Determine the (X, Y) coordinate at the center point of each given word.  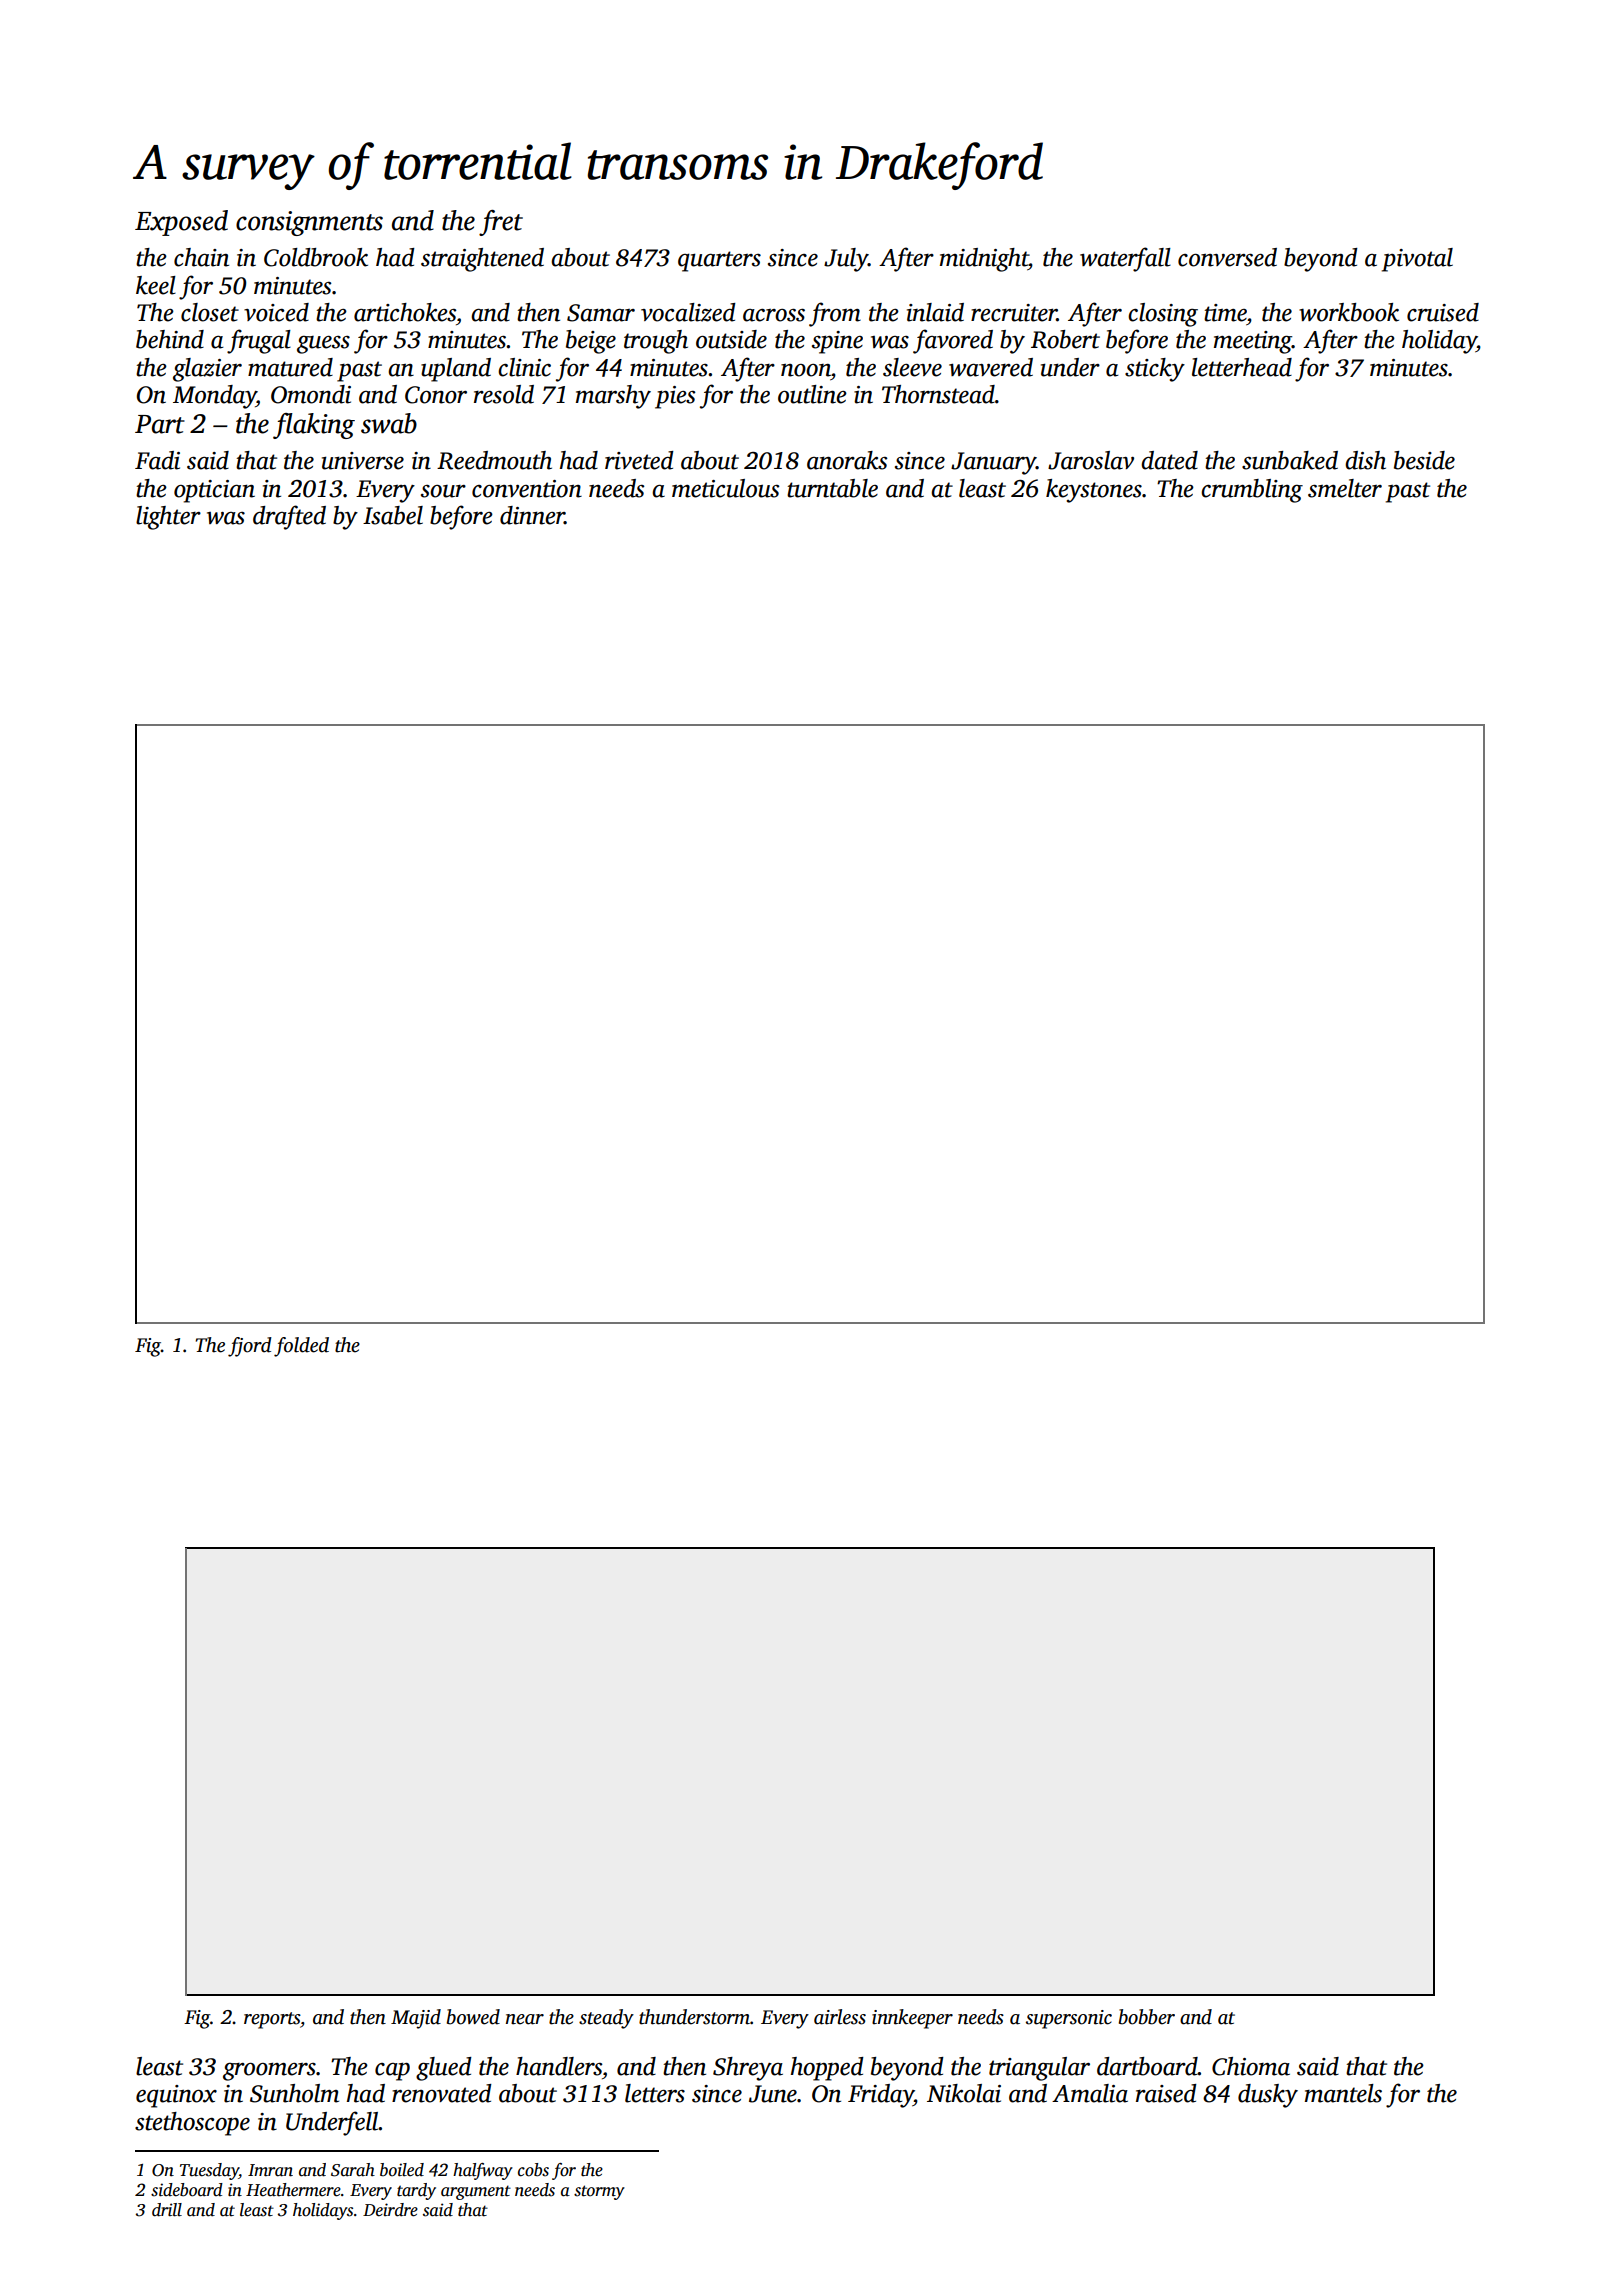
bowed (473, 2017)
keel (156, 285)
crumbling (1252, 491)
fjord (250, 1347)
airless (840, 2017)
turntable (832, 488)
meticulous (725, 488)
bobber (1147, 2017)
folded (301, 1347)
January (993, 463)
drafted (289, 517)
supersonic (1069, 2019)
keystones (1094, 491)
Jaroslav (1091, 460)
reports (272, 2020)
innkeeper (912, 2019)
